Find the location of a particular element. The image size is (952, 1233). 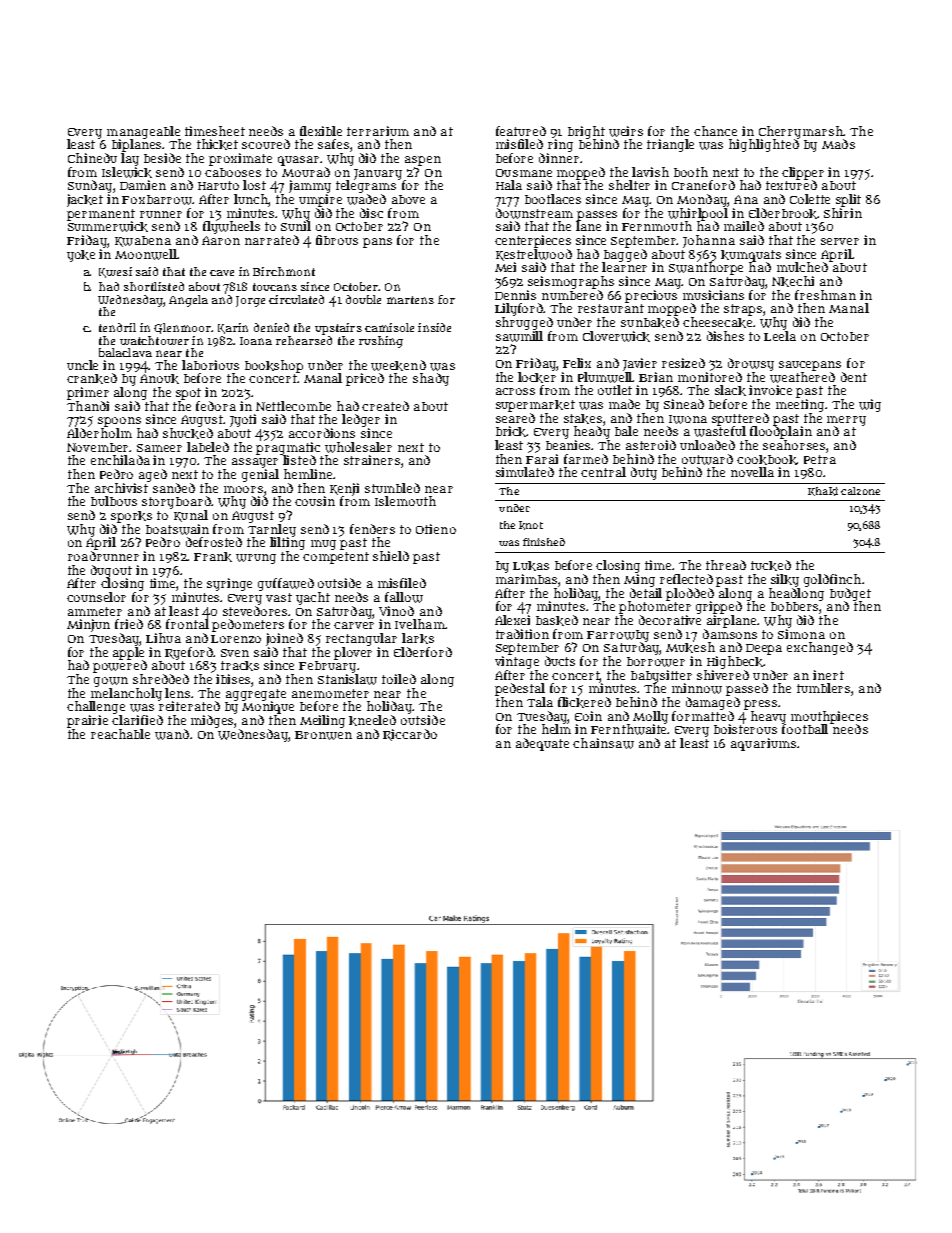

featured is located at coordinates (521, 131).
